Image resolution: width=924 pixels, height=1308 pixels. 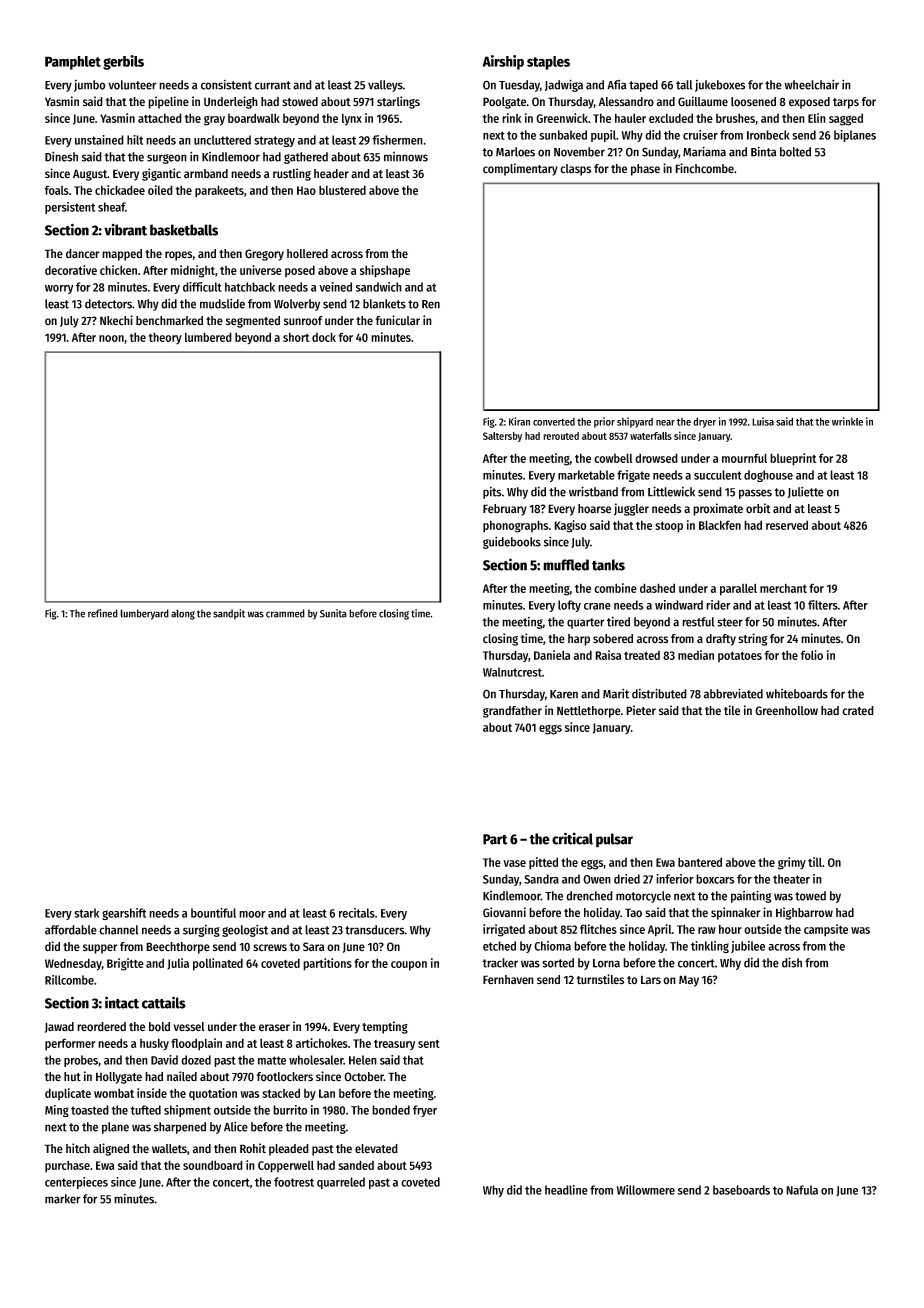 What do you see at coordinates (753, 102) in the screenshot?
I see `loosened` at bounding box center [753, 102].
